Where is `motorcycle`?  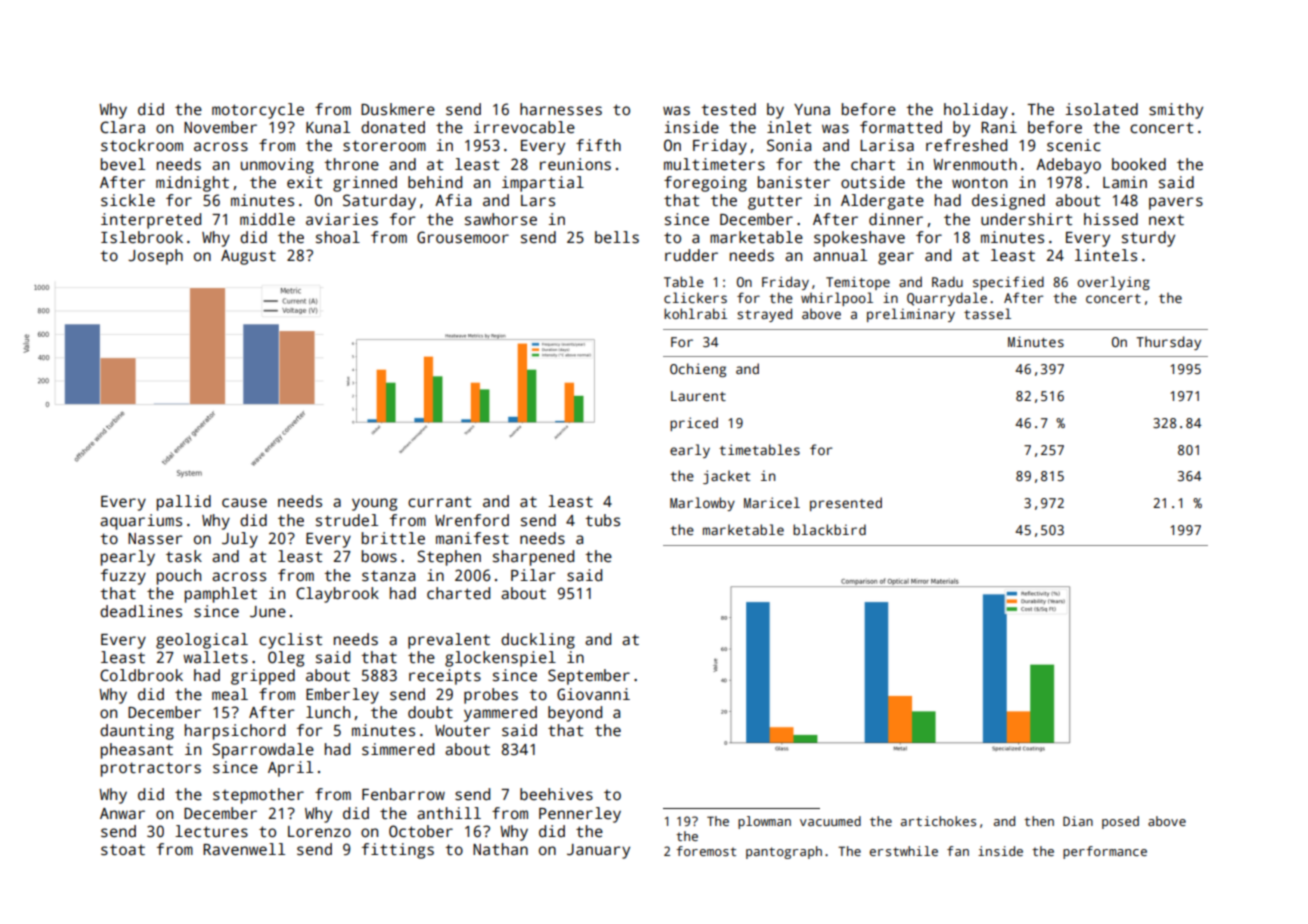
motorcycle is located at coordinates (258, 111).
